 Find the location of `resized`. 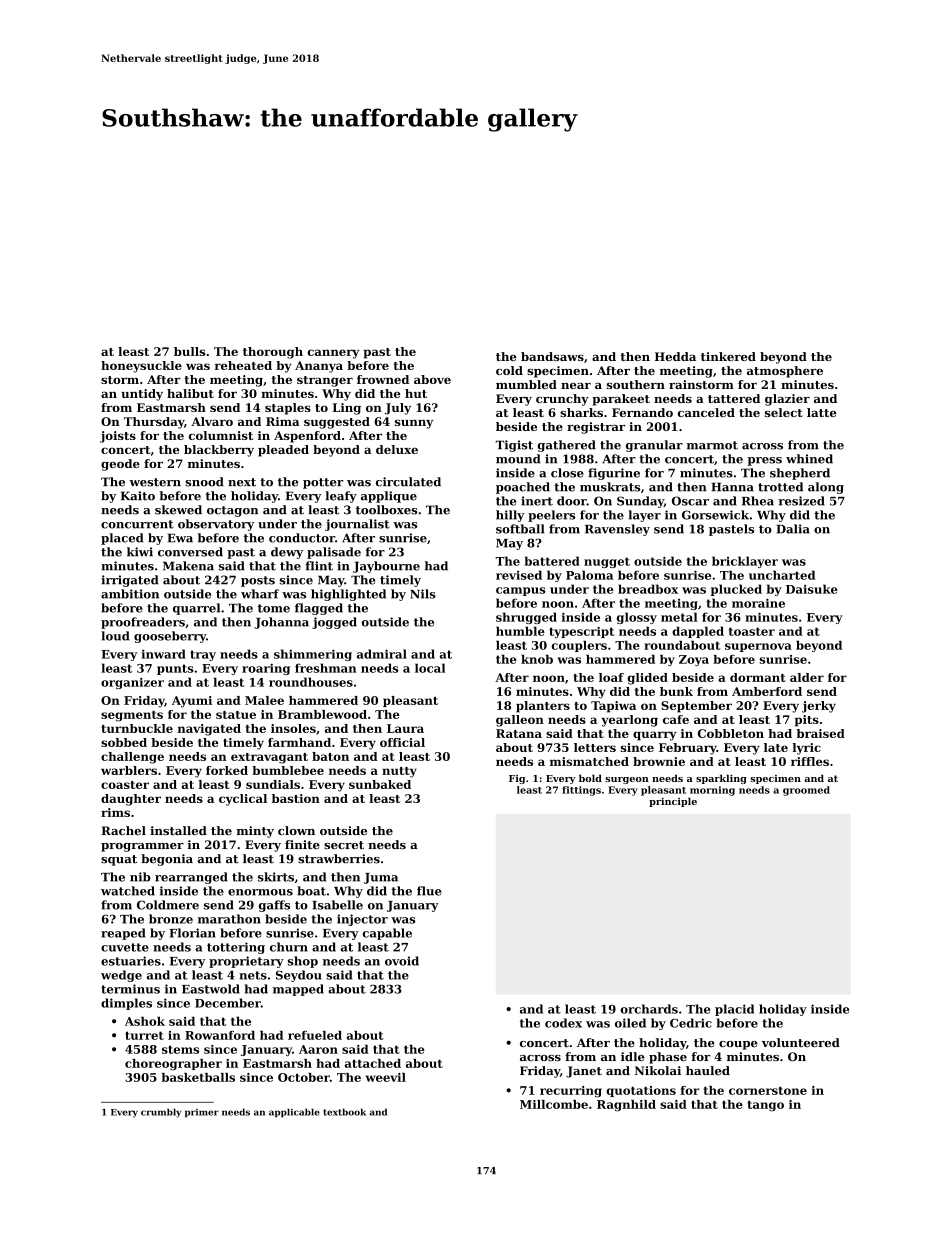

resized is located at coordinates (802, 501).
